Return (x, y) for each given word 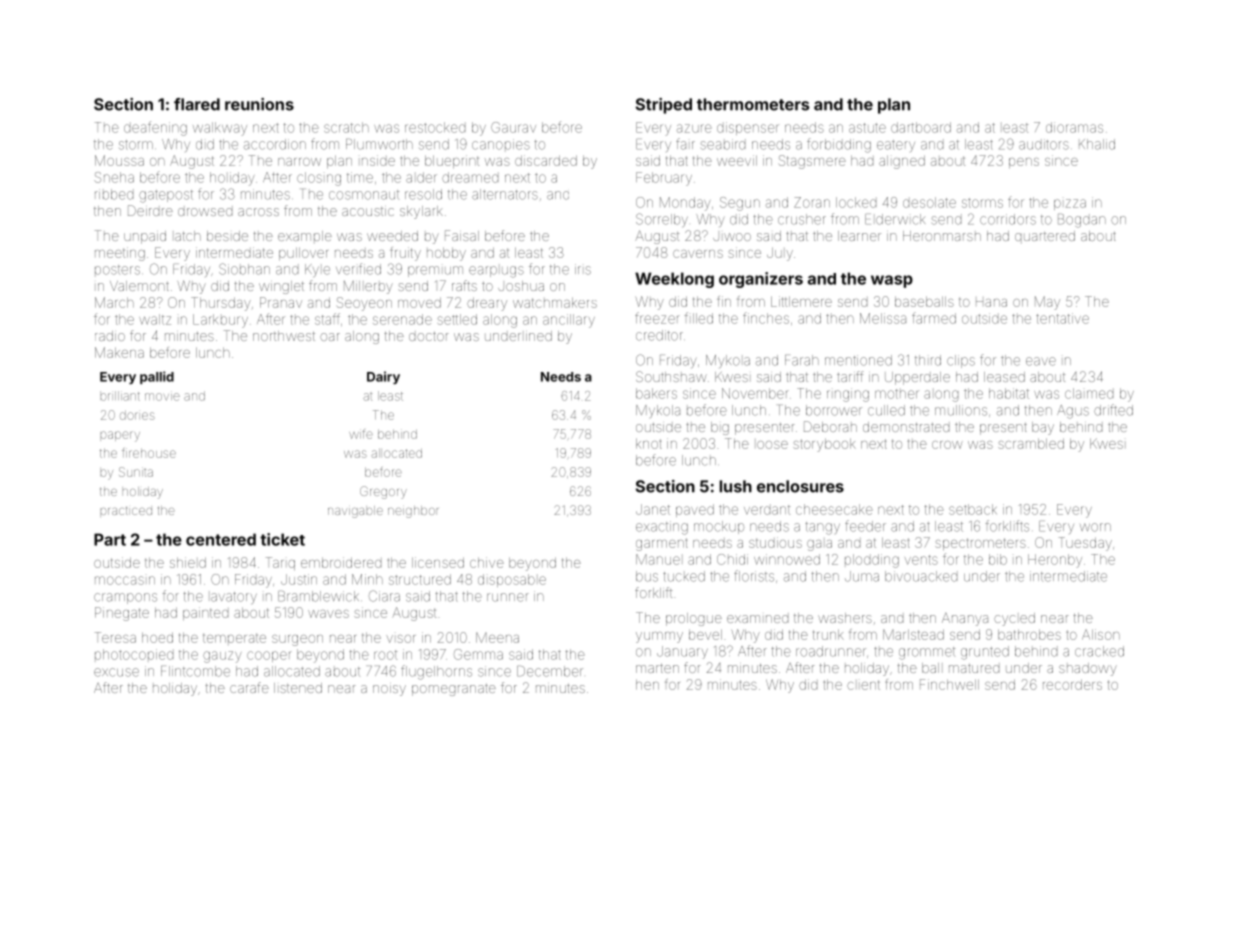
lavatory (234, 598)
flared (197, 104)
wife (361, 434)
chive (487, 562)
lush (736, 486)
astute (867, 128)
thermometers (753, 104)
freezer (657, 318)
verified (358, 269)
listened (298, 688)
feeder (865, 526)
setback (973, 509)
